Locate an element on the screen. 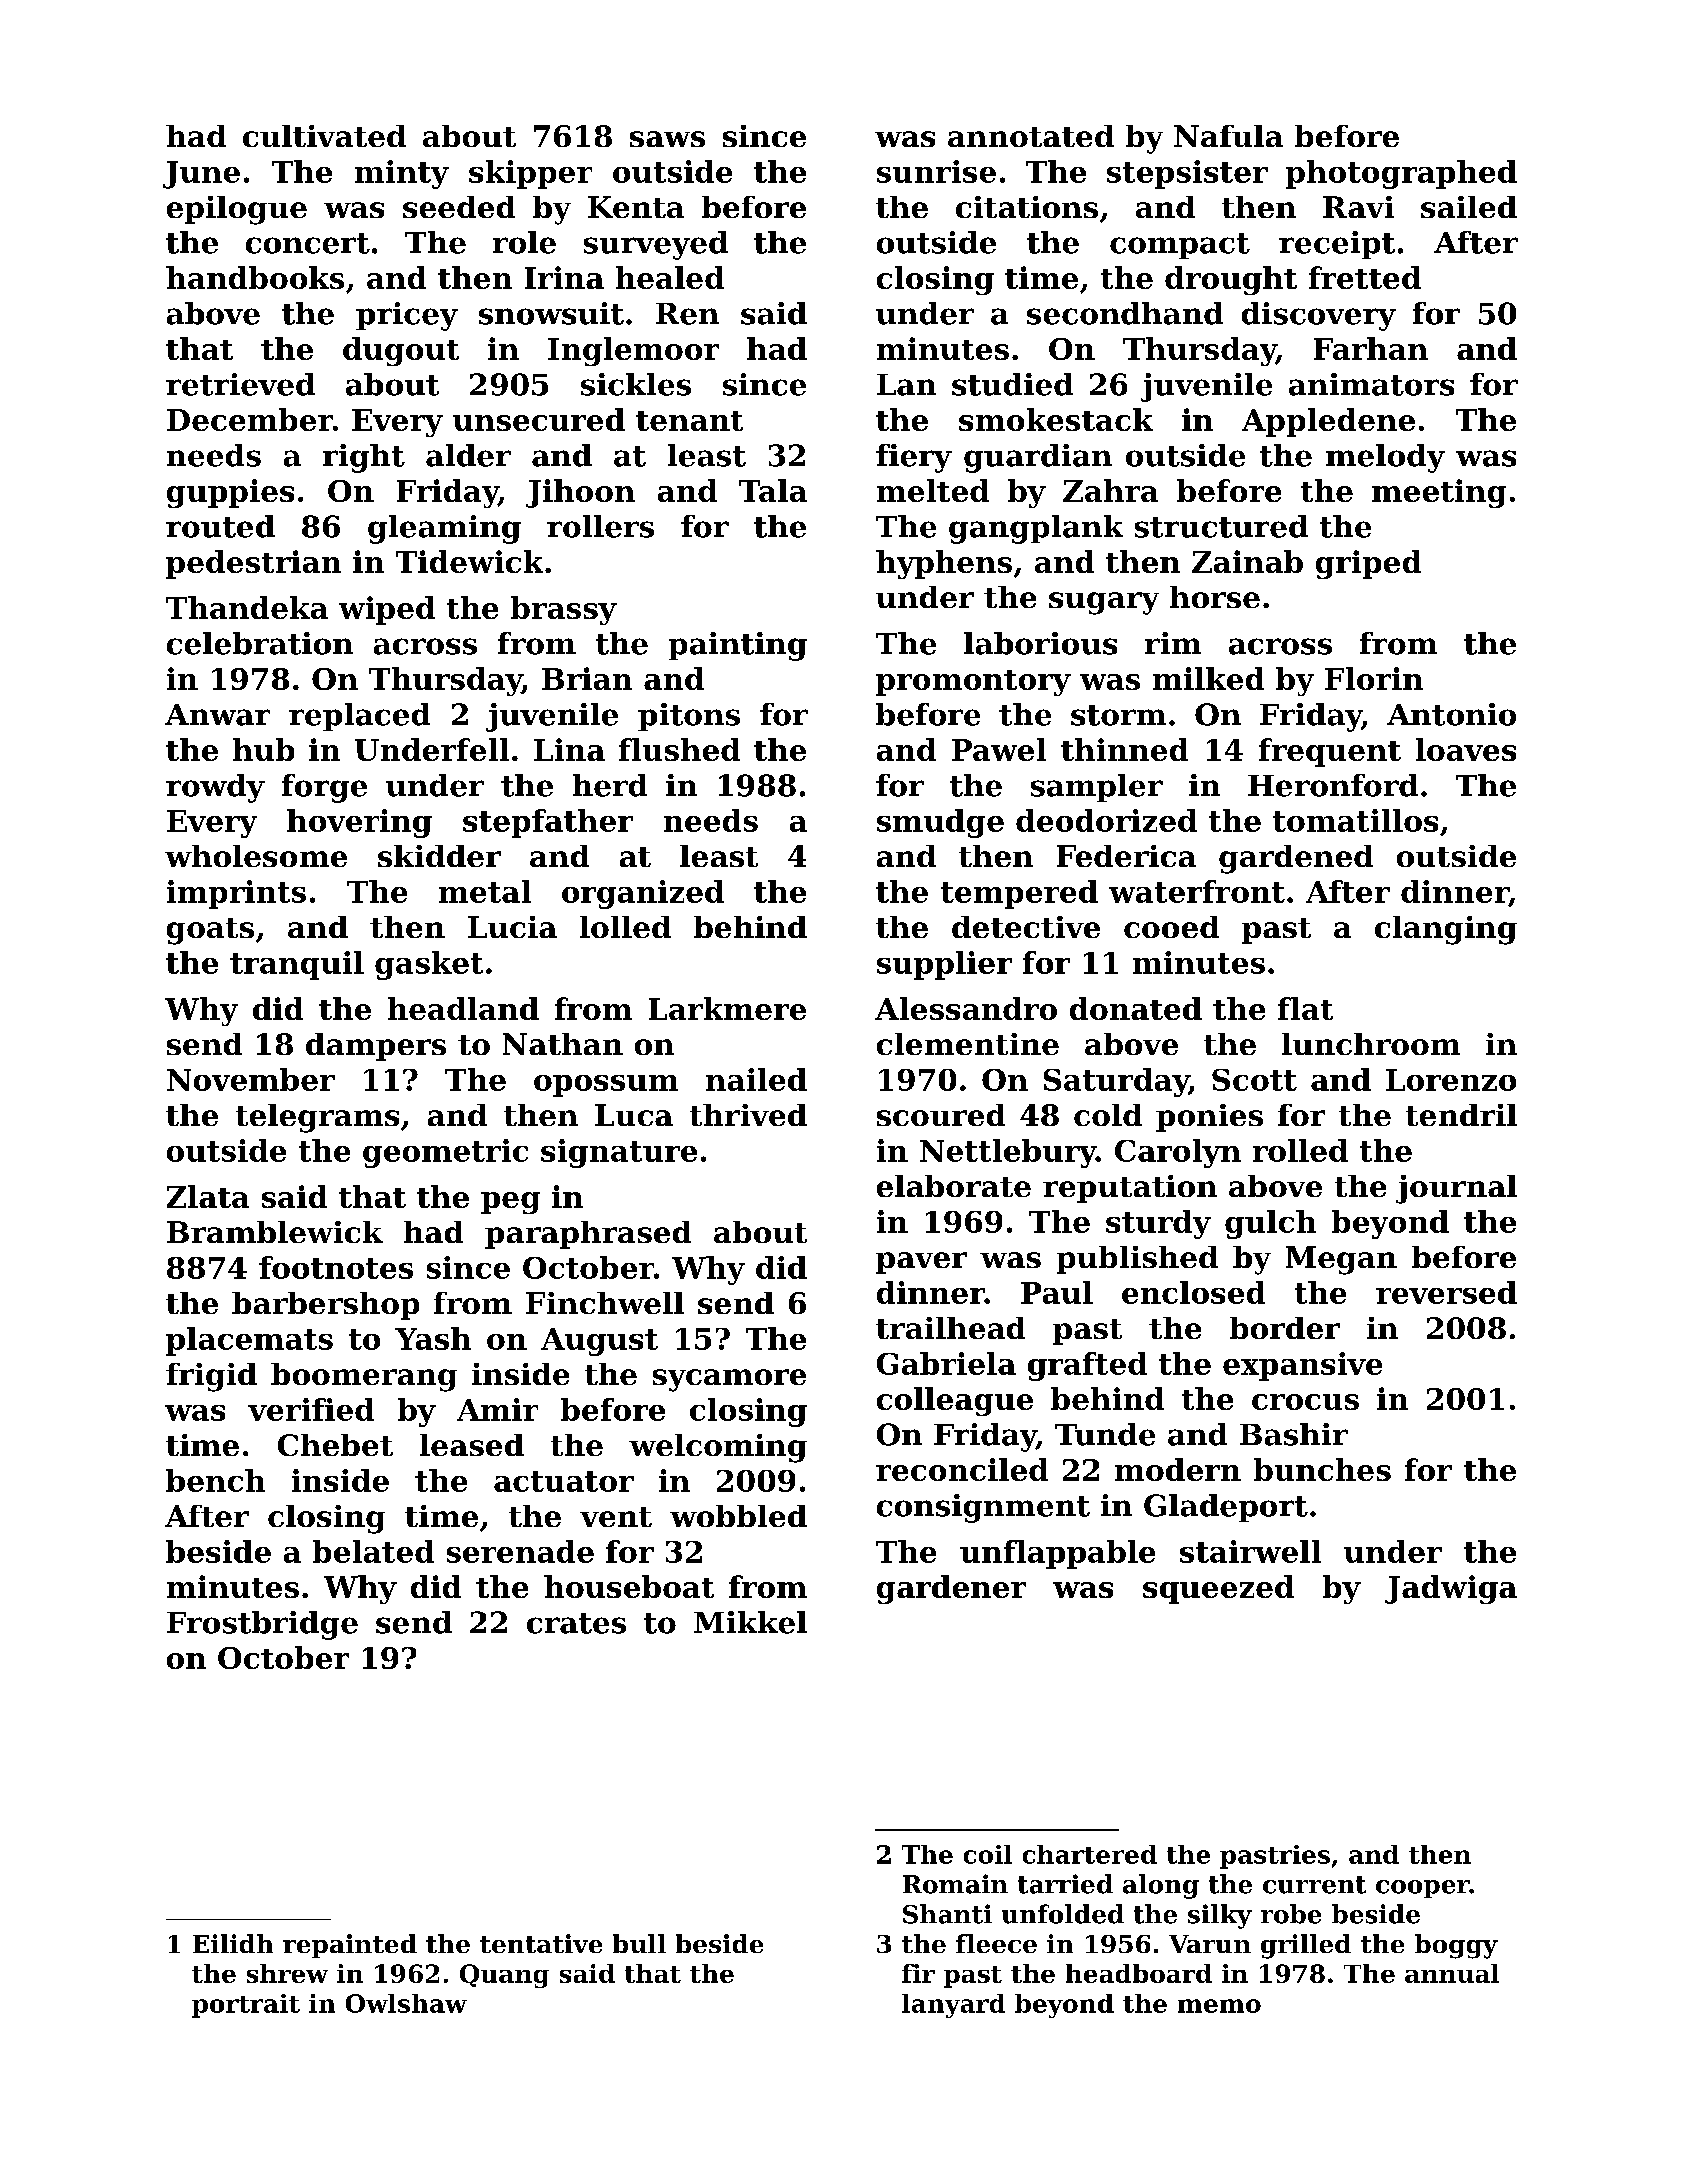 Image resolution: width=1683 pixels, height=2178 pixels. meeting is located at coordinates (1439, 493).
